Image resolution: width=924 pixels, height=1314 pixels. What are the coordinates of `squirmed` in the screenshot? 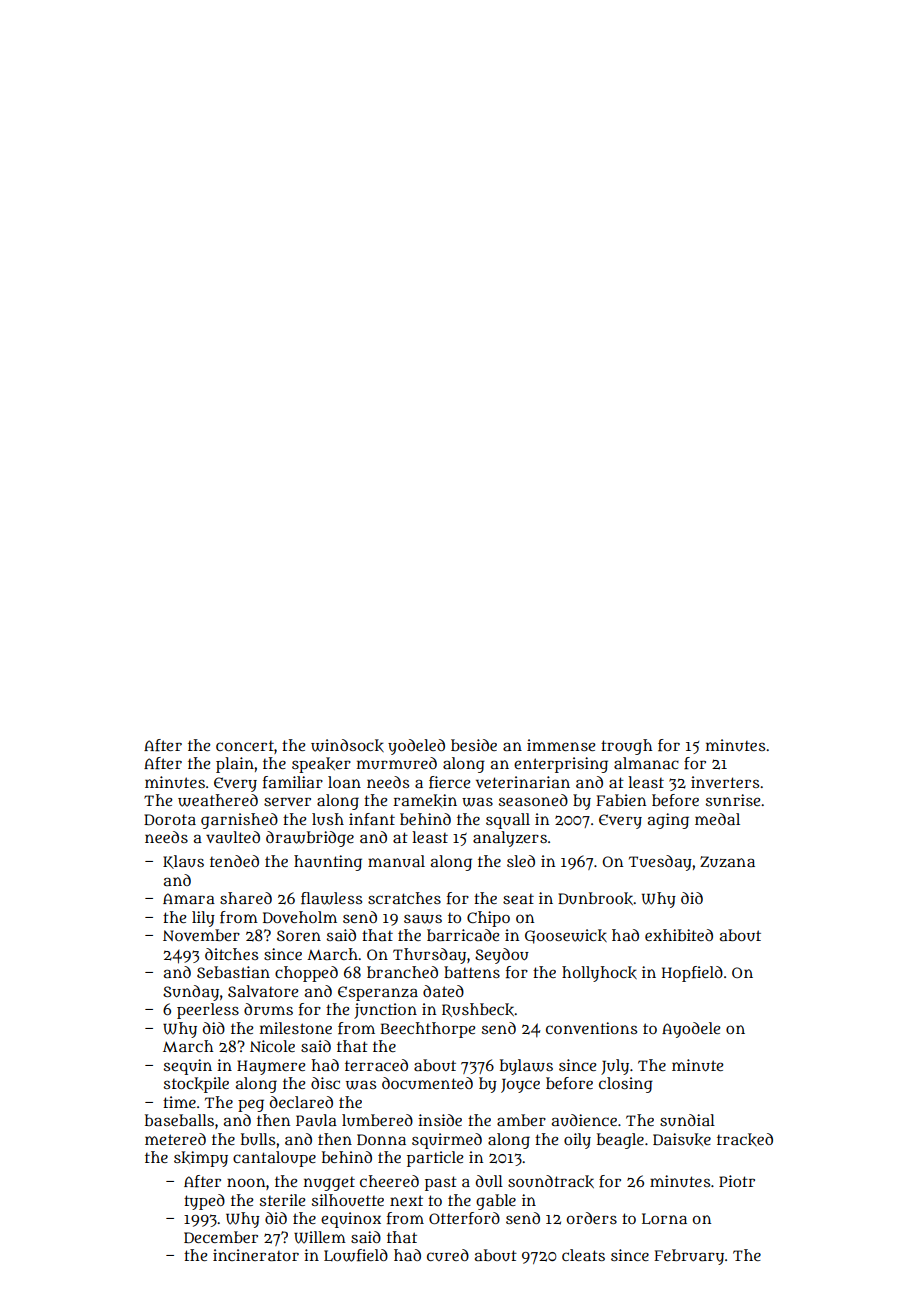 It's located at (447, 1141).
